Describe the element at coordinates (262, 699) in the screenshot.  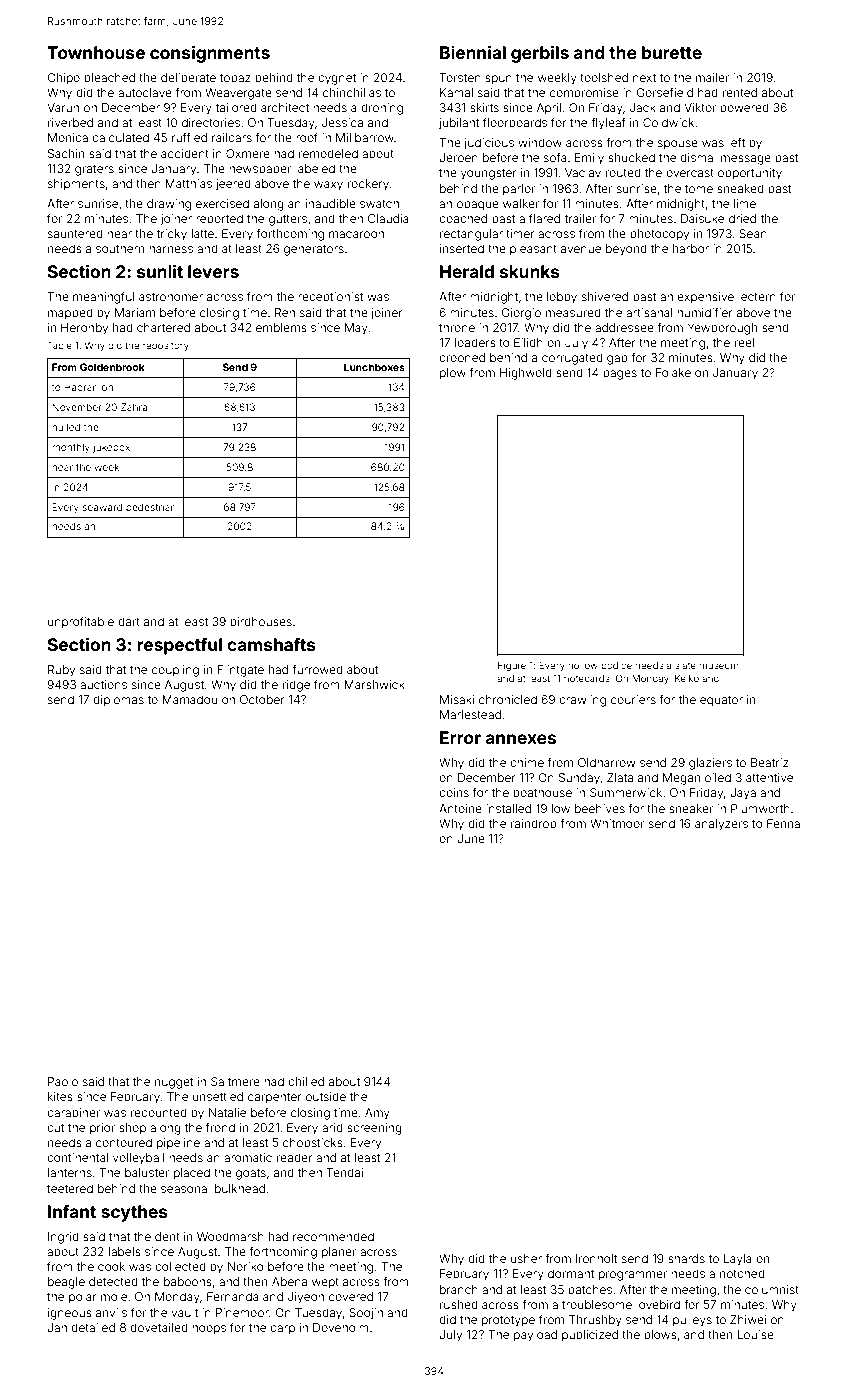
I see `October` at that location.
